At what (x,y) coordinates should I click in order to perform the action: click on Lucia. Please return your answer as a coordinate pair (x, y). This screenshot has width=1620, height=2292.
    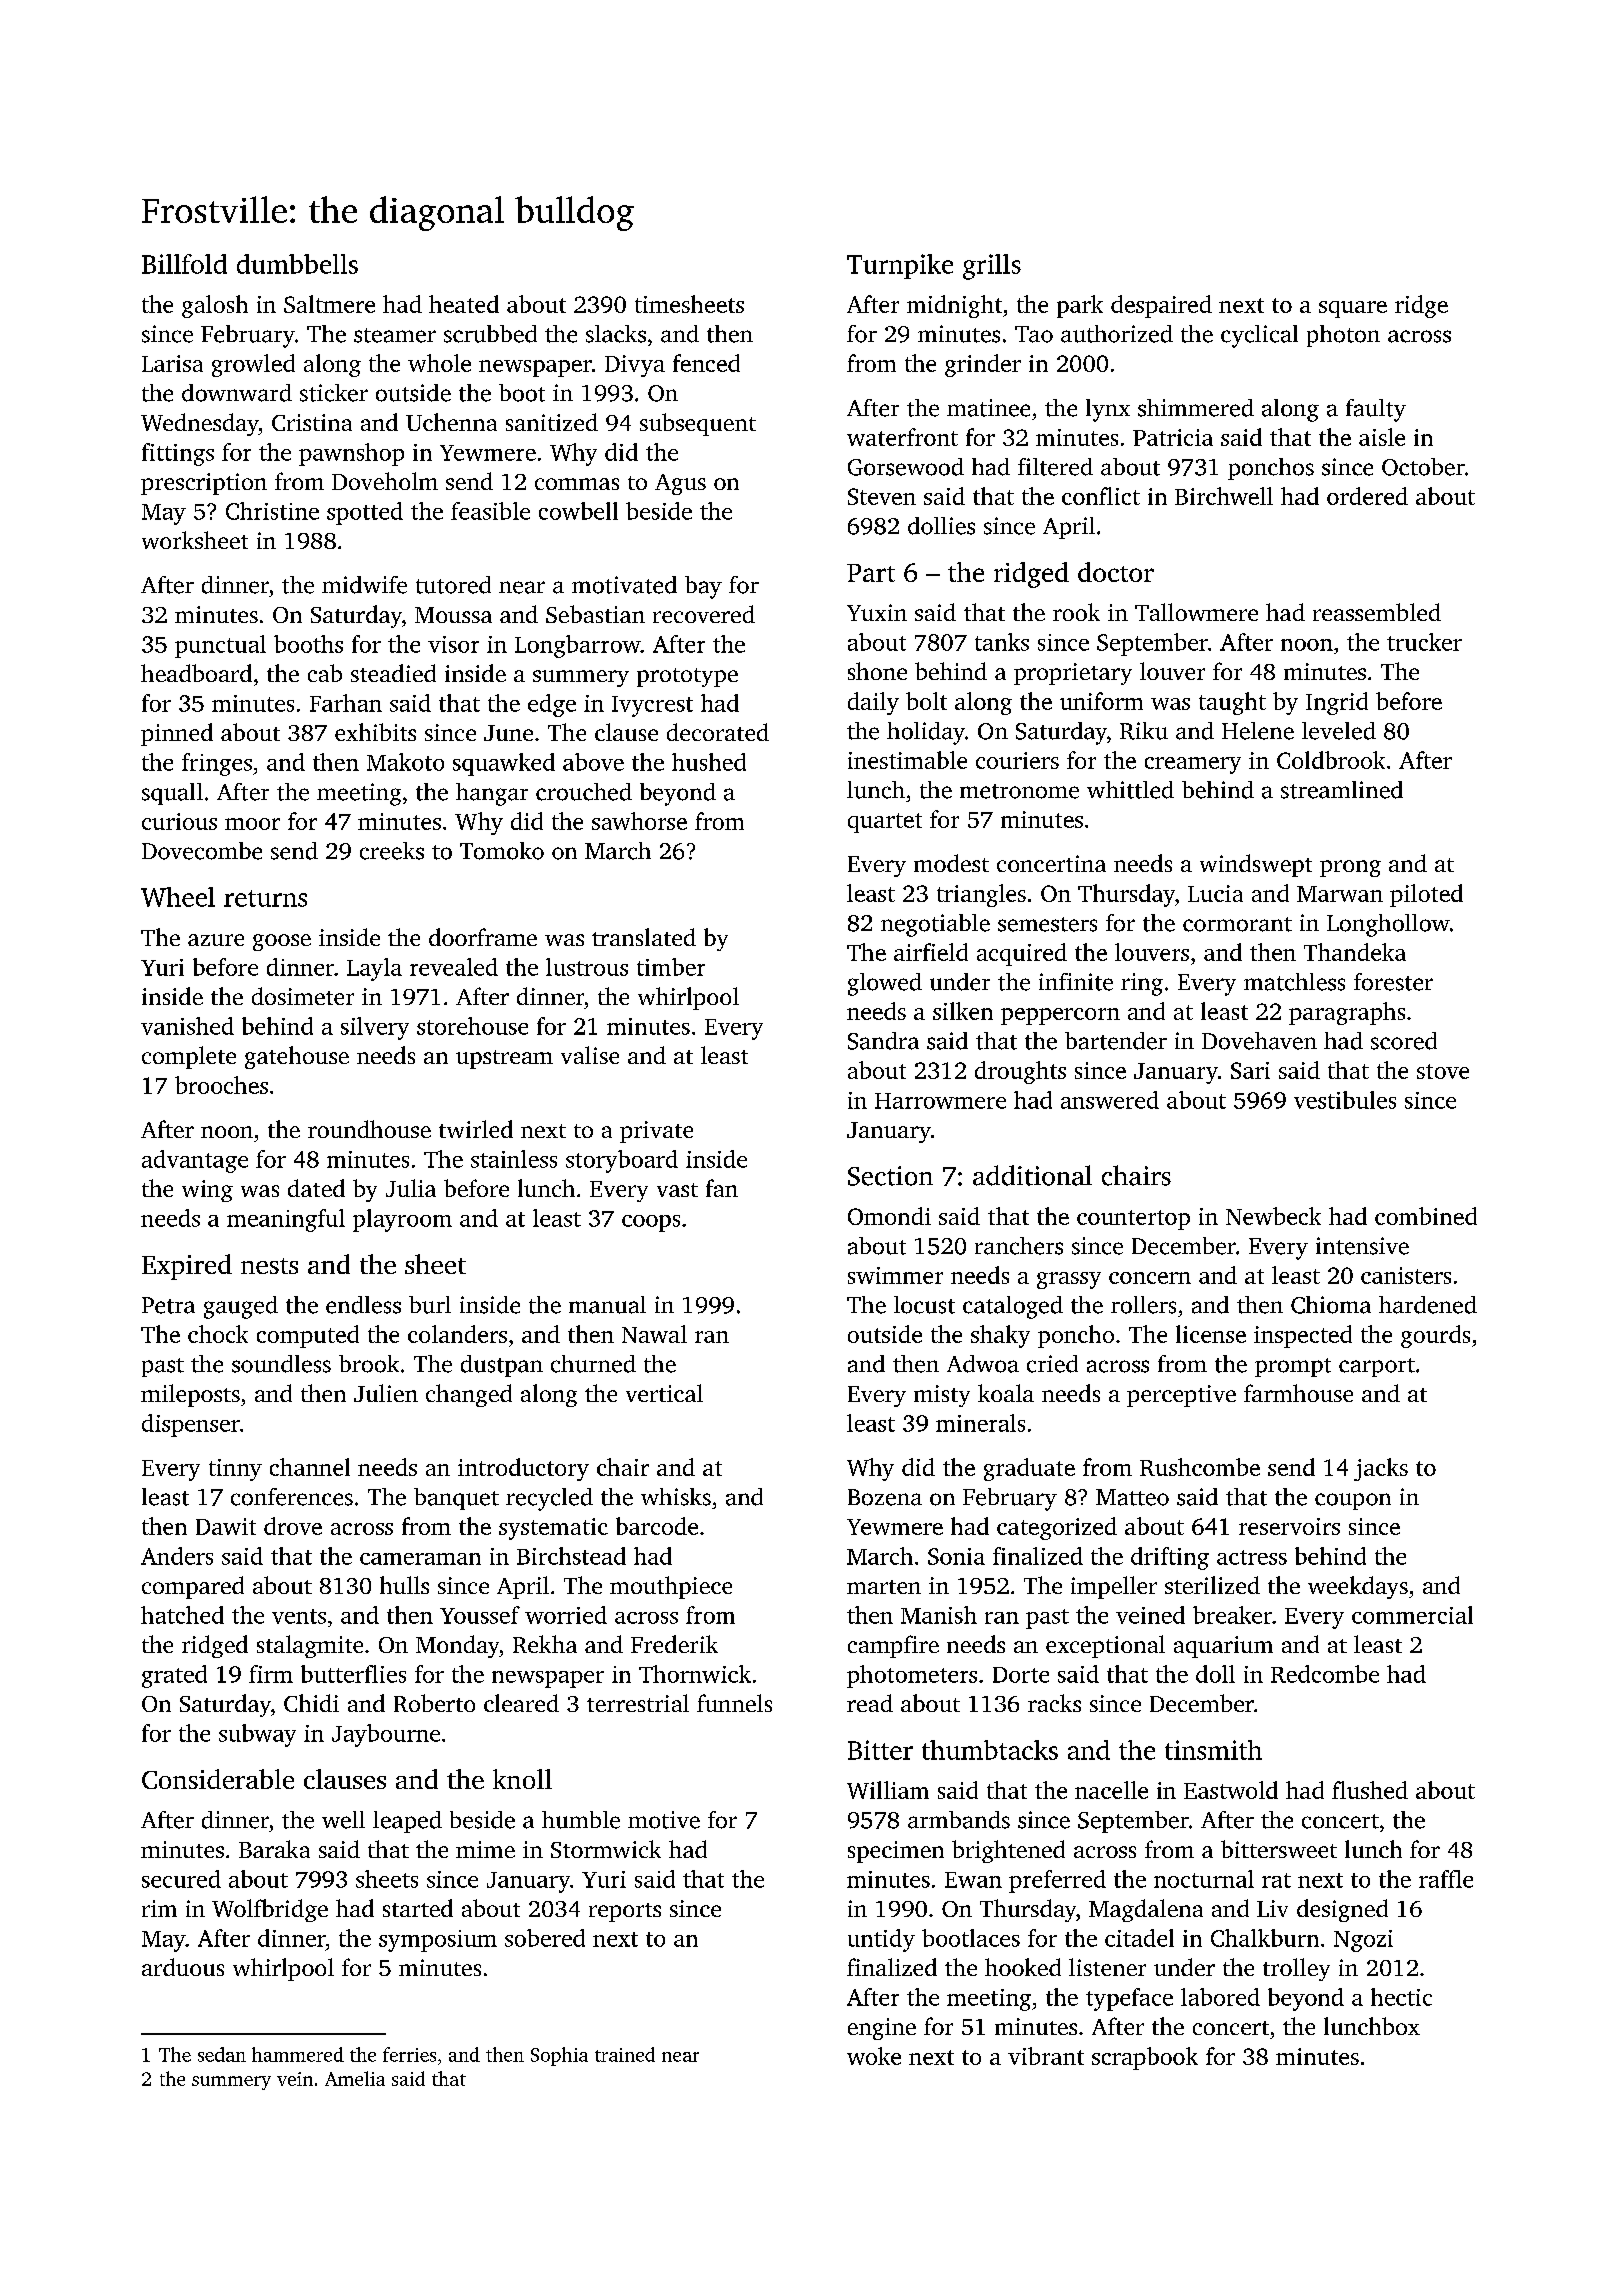
    Looking at the image, I should click on (1215, 893).
